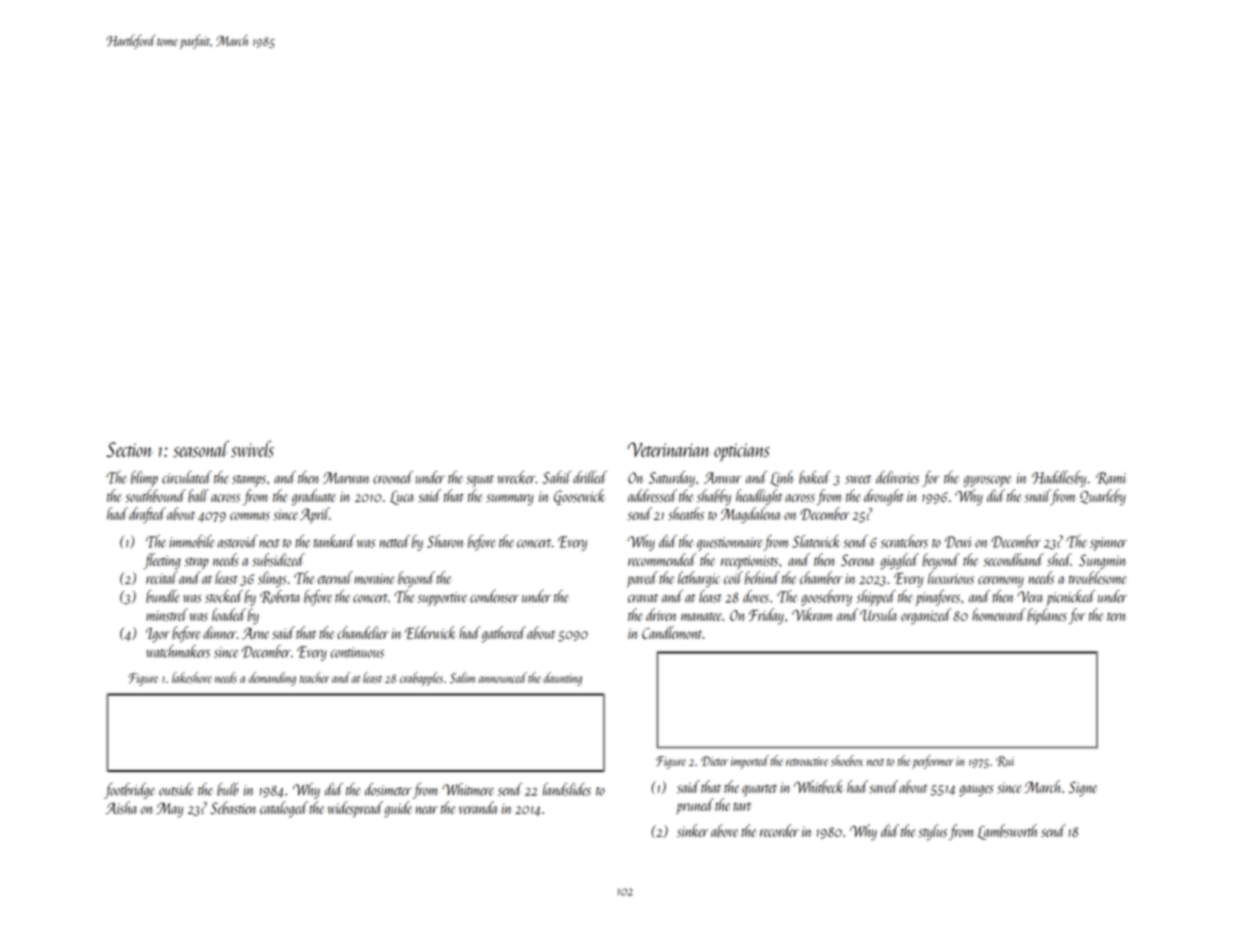 Image resolution: width=1233 pixels, height=952 pixels. What do you see at coordinates (1005, 761) in the screenshot?
I see `Rui` at bounding box center [1005, 761].
